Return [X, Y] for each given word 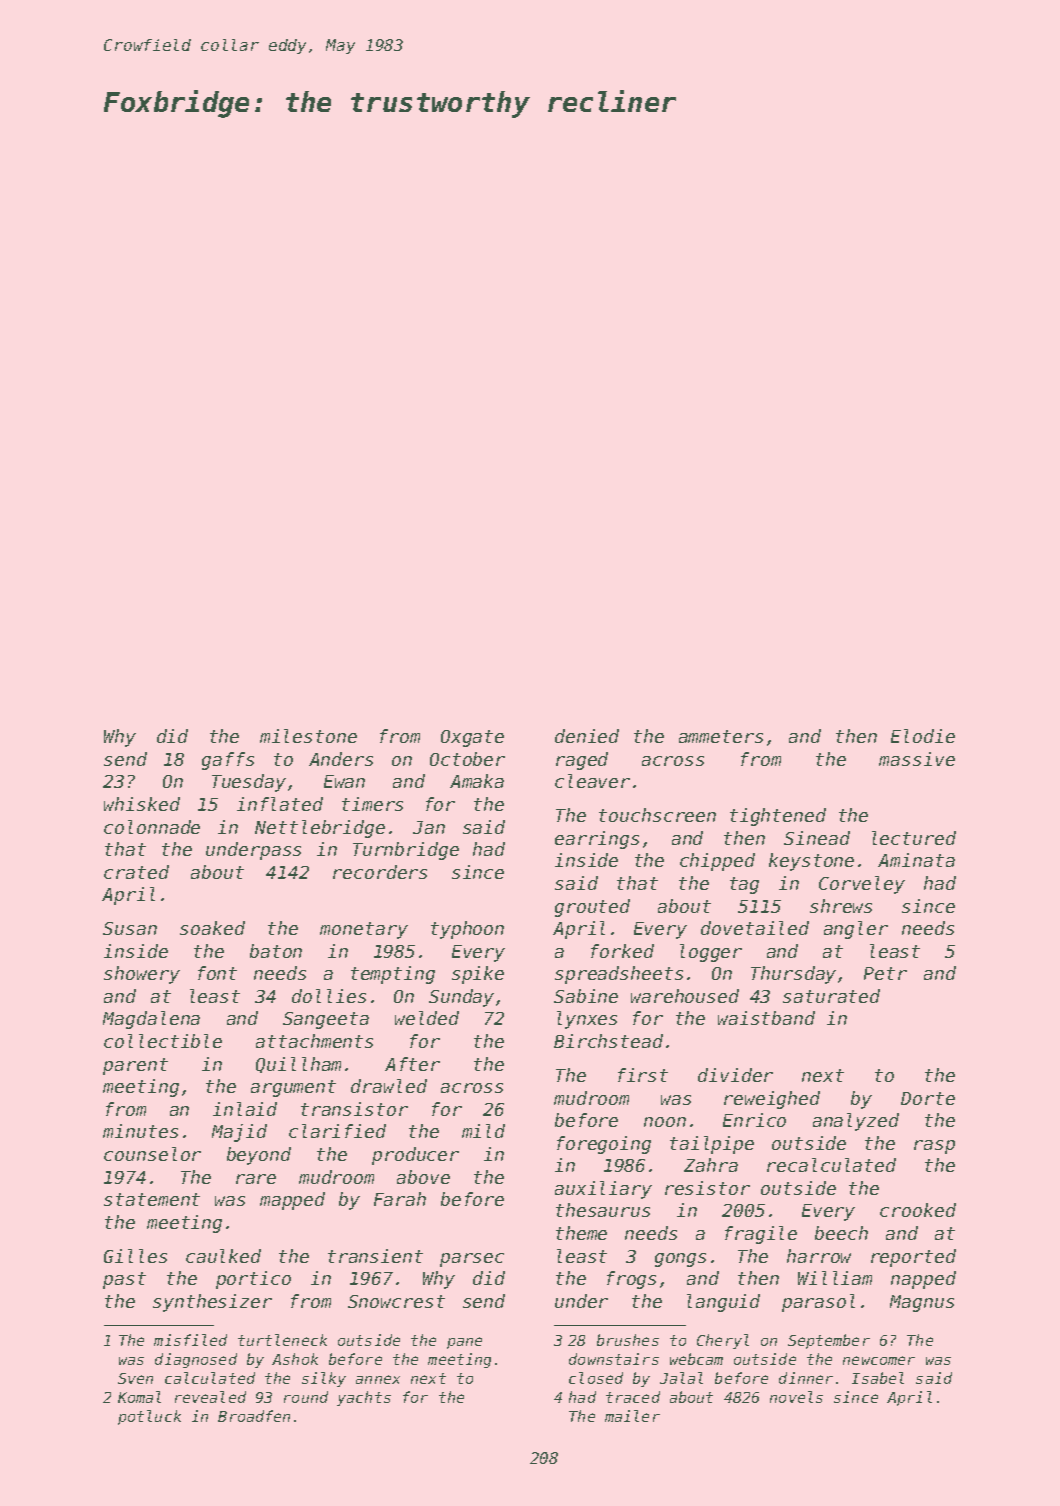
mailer [632, 1416]
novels [796, 1397]
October [467, 759]
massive [917, 759]
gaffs [228, 761]
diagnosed [196, 1360]
